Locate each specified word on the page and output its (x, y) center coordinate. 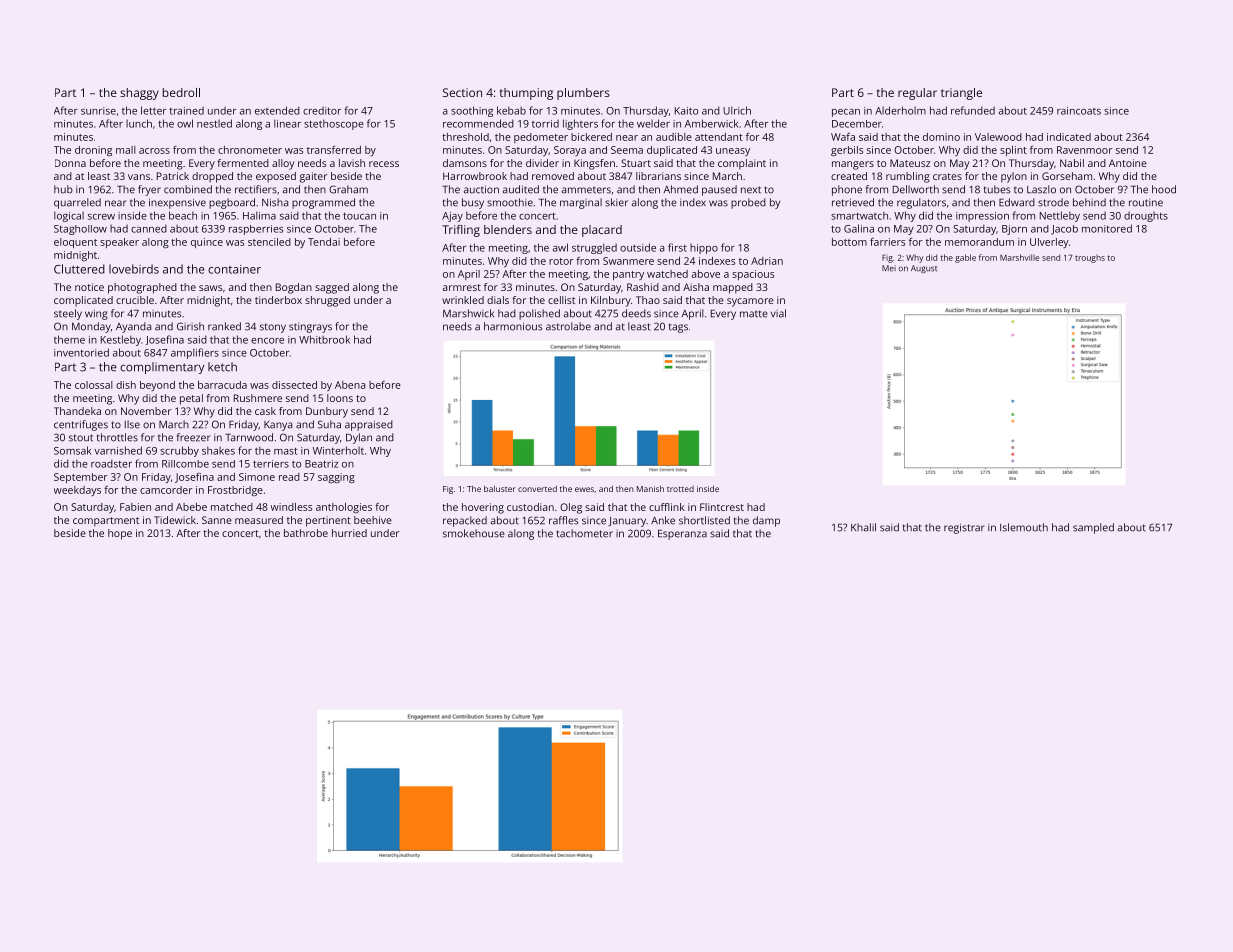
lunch (139, 123)
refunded (973, 110)
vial (778, 313)
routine (1146, 203)
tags (678, 328)
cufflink (667, 507)
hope (120, 534)
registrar (964, 528)
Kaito (686, 111)
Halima (259, 215)
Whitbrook (324, 339)
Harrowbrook (475, 176)
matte (754, 314)
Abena (350, 385)
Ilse (132, 424)
